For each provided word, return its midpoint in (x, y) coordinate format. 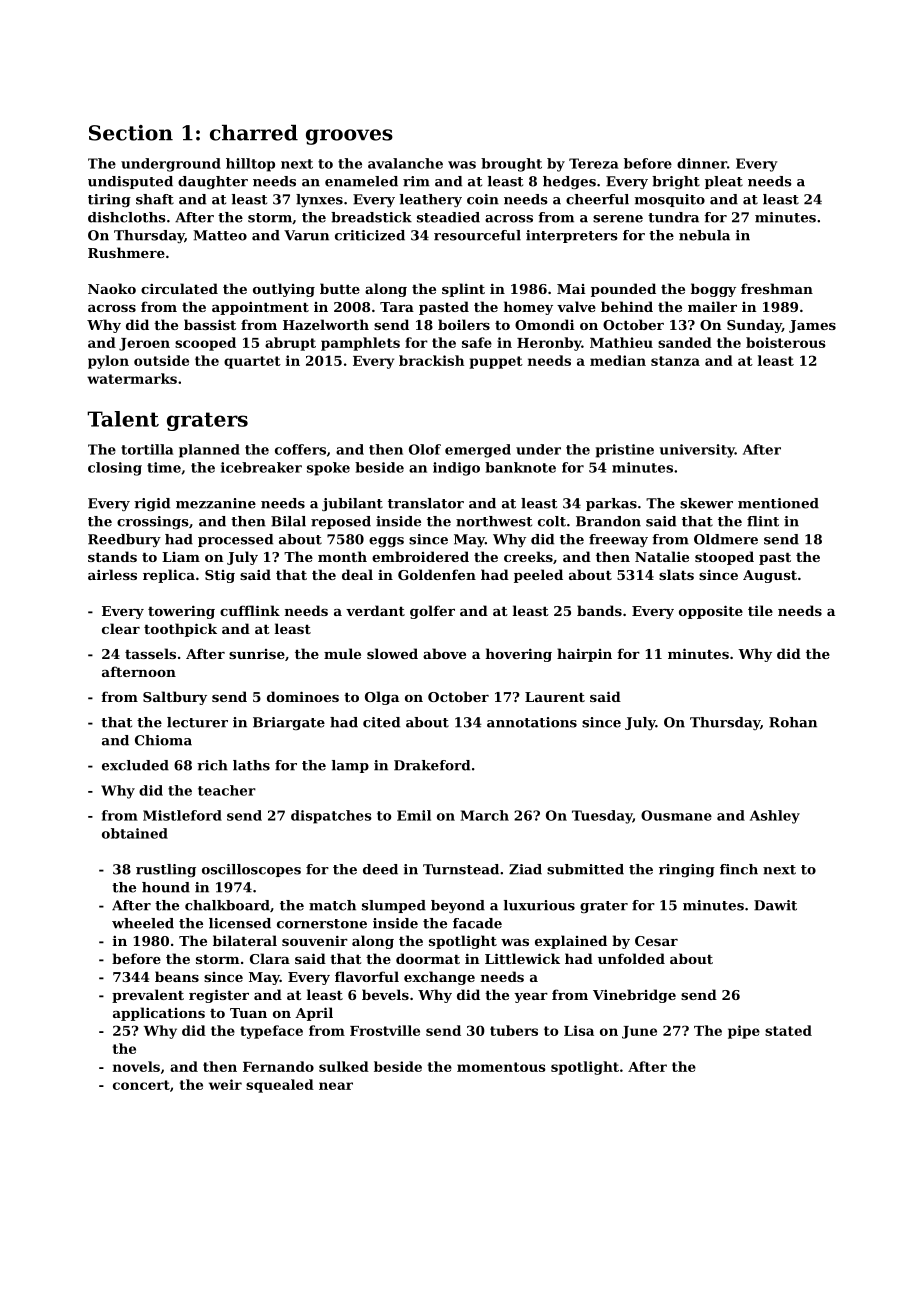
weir (225, 1084)
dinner (702, 163)
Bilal (288, 521)
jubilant (352, 504)
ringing (687, 870)
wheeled (143, 923)
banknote (520, 467)
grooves (349, 137)
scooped (205, 344)
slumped (394, 906)
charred (254, 133)
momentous (501, 1067)
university (697, 451)
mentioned (778, 503)
